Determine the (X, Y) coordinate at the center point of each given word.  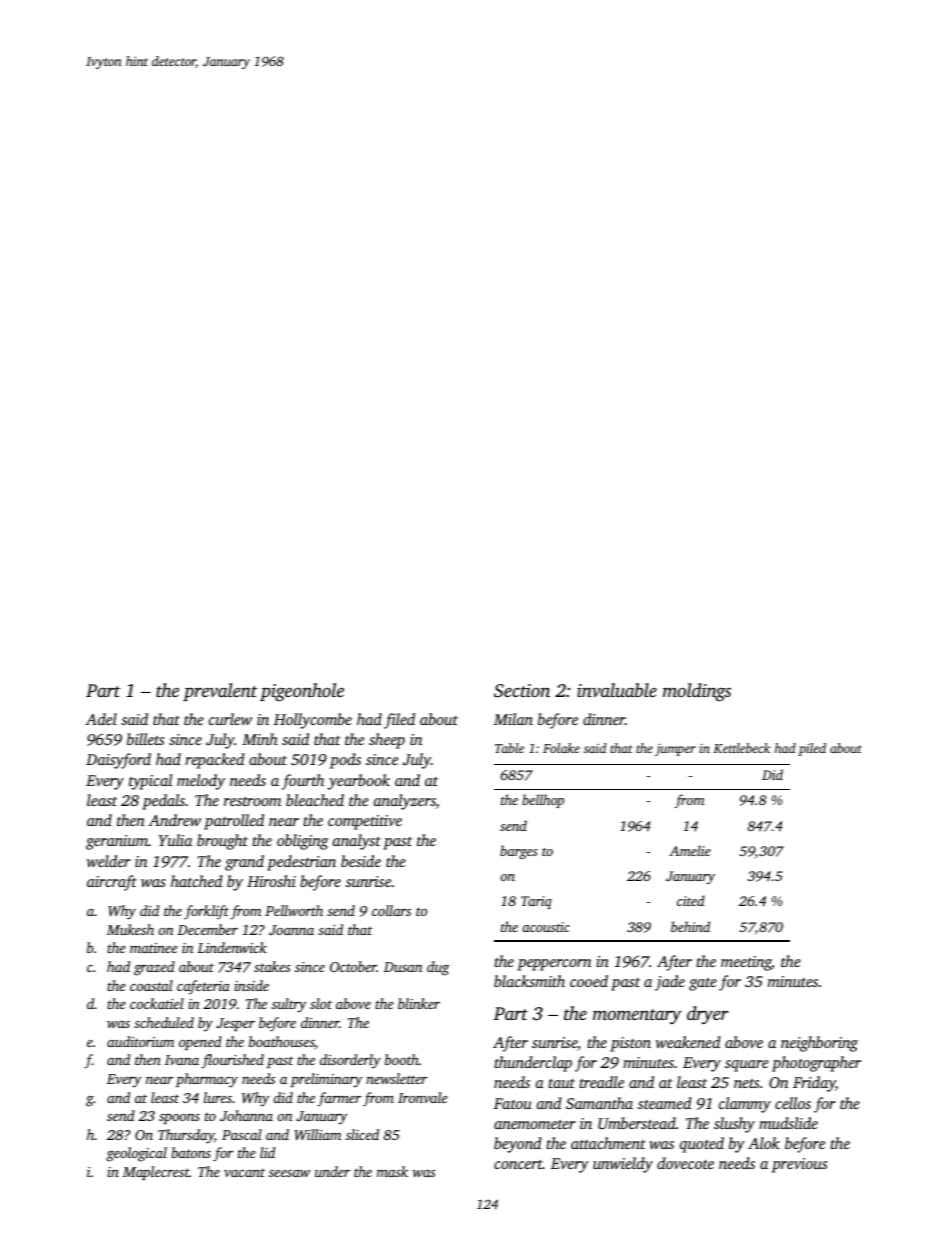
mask (392, 1171)
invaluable (617, 690)
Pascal (242, 1134)
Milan (513, 719)
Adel (101, 719)
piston (630, 1044)
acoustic (545, 927)
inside (251, 985)
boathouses (282, 1043)
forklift (206, 912)
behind (690, 926)
